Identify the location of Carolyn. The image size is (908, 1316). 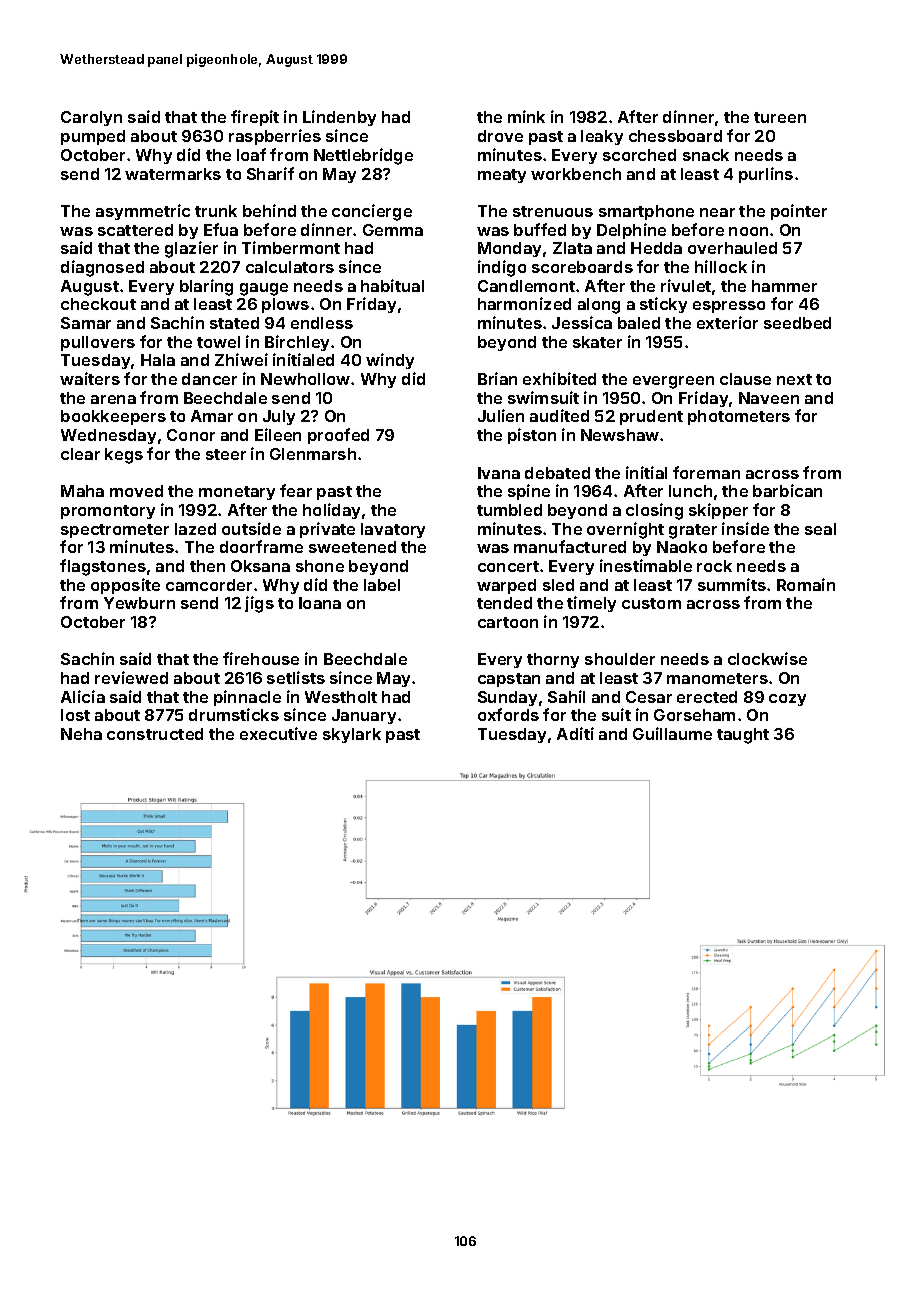
(91, 118).
